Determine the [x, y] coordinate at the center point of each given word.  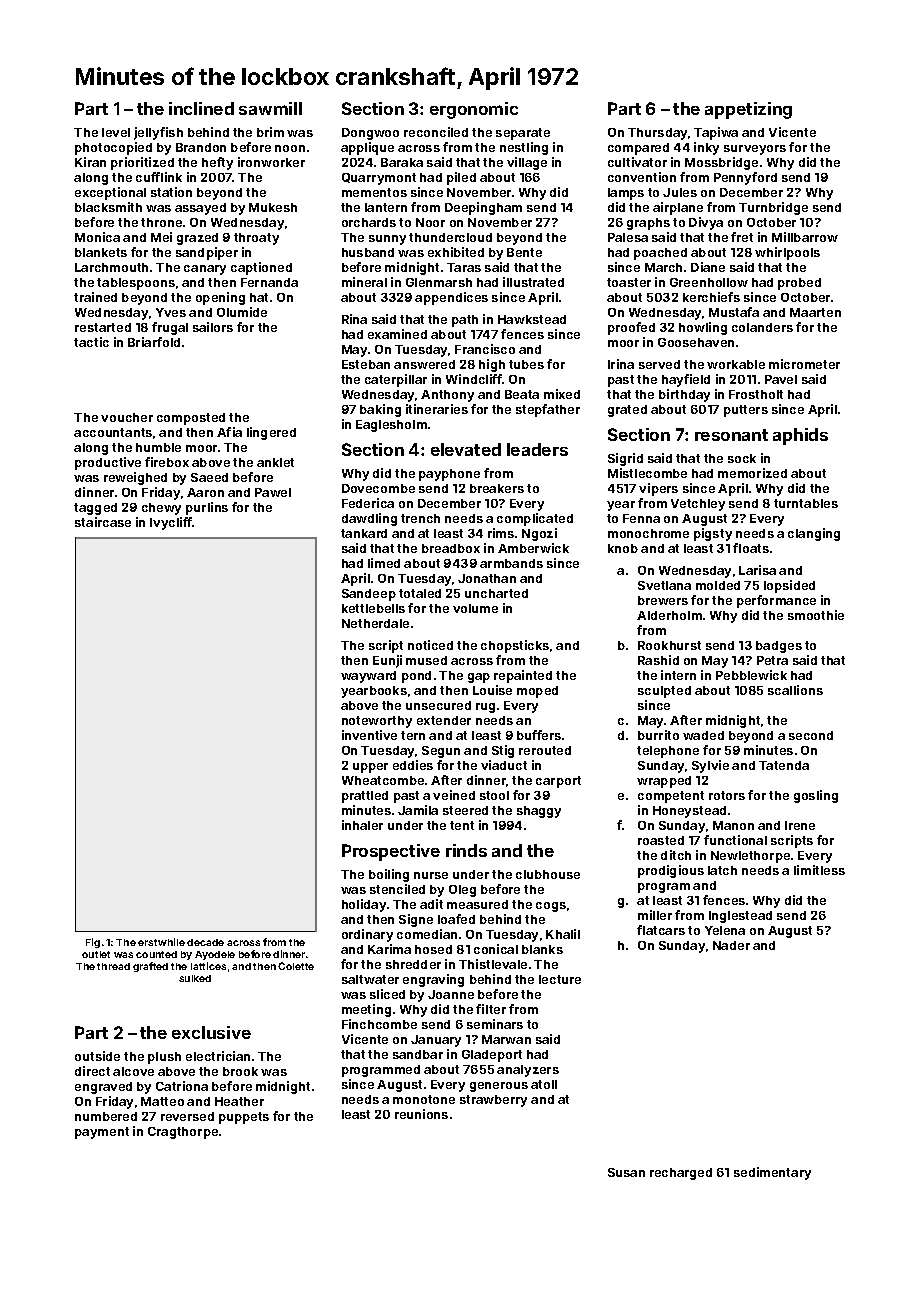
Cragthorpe [183, 1133]
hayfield [686, 380]
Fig [93, 943]
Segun [441, 752]
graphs [648, 224]
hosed [433, 949]
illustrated [533, 282]
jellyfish [158, 133]
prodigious [671, 871]
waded [703, 735]
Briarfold [154, 342]
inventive [369, 735]
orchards [369, 222]
